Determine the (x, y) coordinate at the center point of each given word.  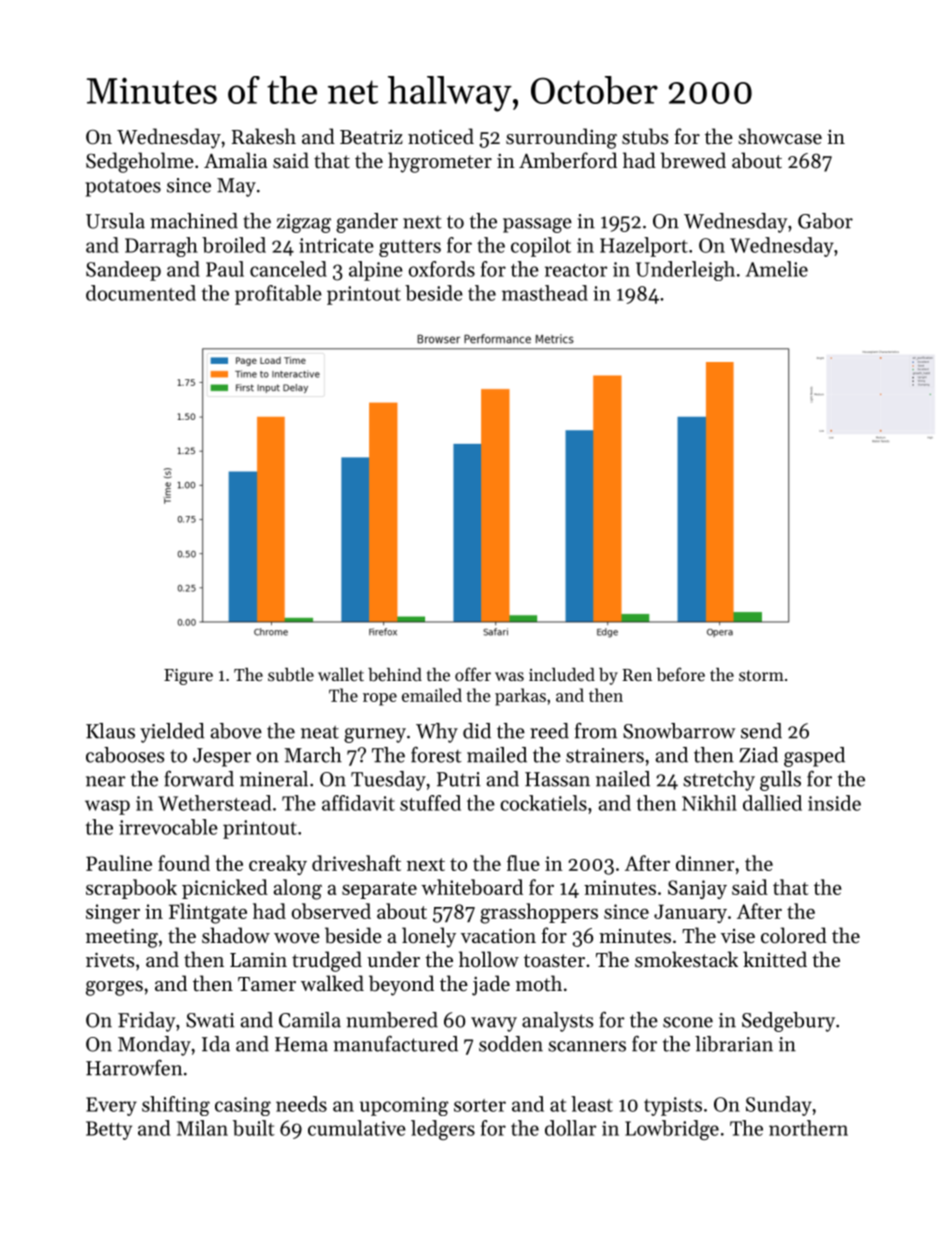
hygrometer (440, 162)
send (761, 731)
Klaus (110, 731)
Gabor (825, 221)
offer (473, 674)
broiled (234, 245)
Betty (109, 1130)
